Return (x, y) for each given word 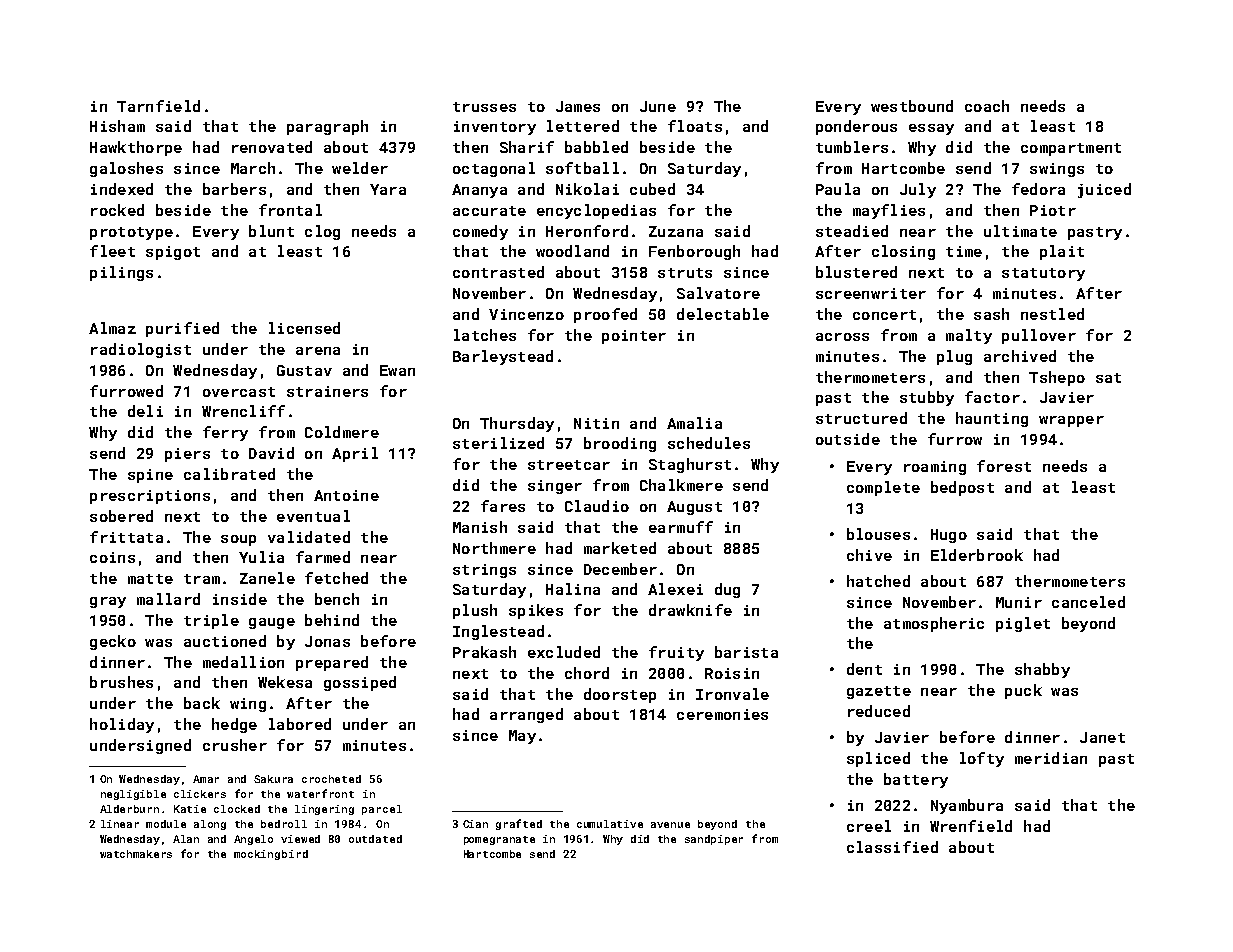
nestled (1052, 314)
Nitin (596, 423)
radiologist (141, 350)
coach (987, 106)
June (658, 106)
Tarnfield (158, 106)
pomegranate (499, 840)
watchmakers (136, 854)
